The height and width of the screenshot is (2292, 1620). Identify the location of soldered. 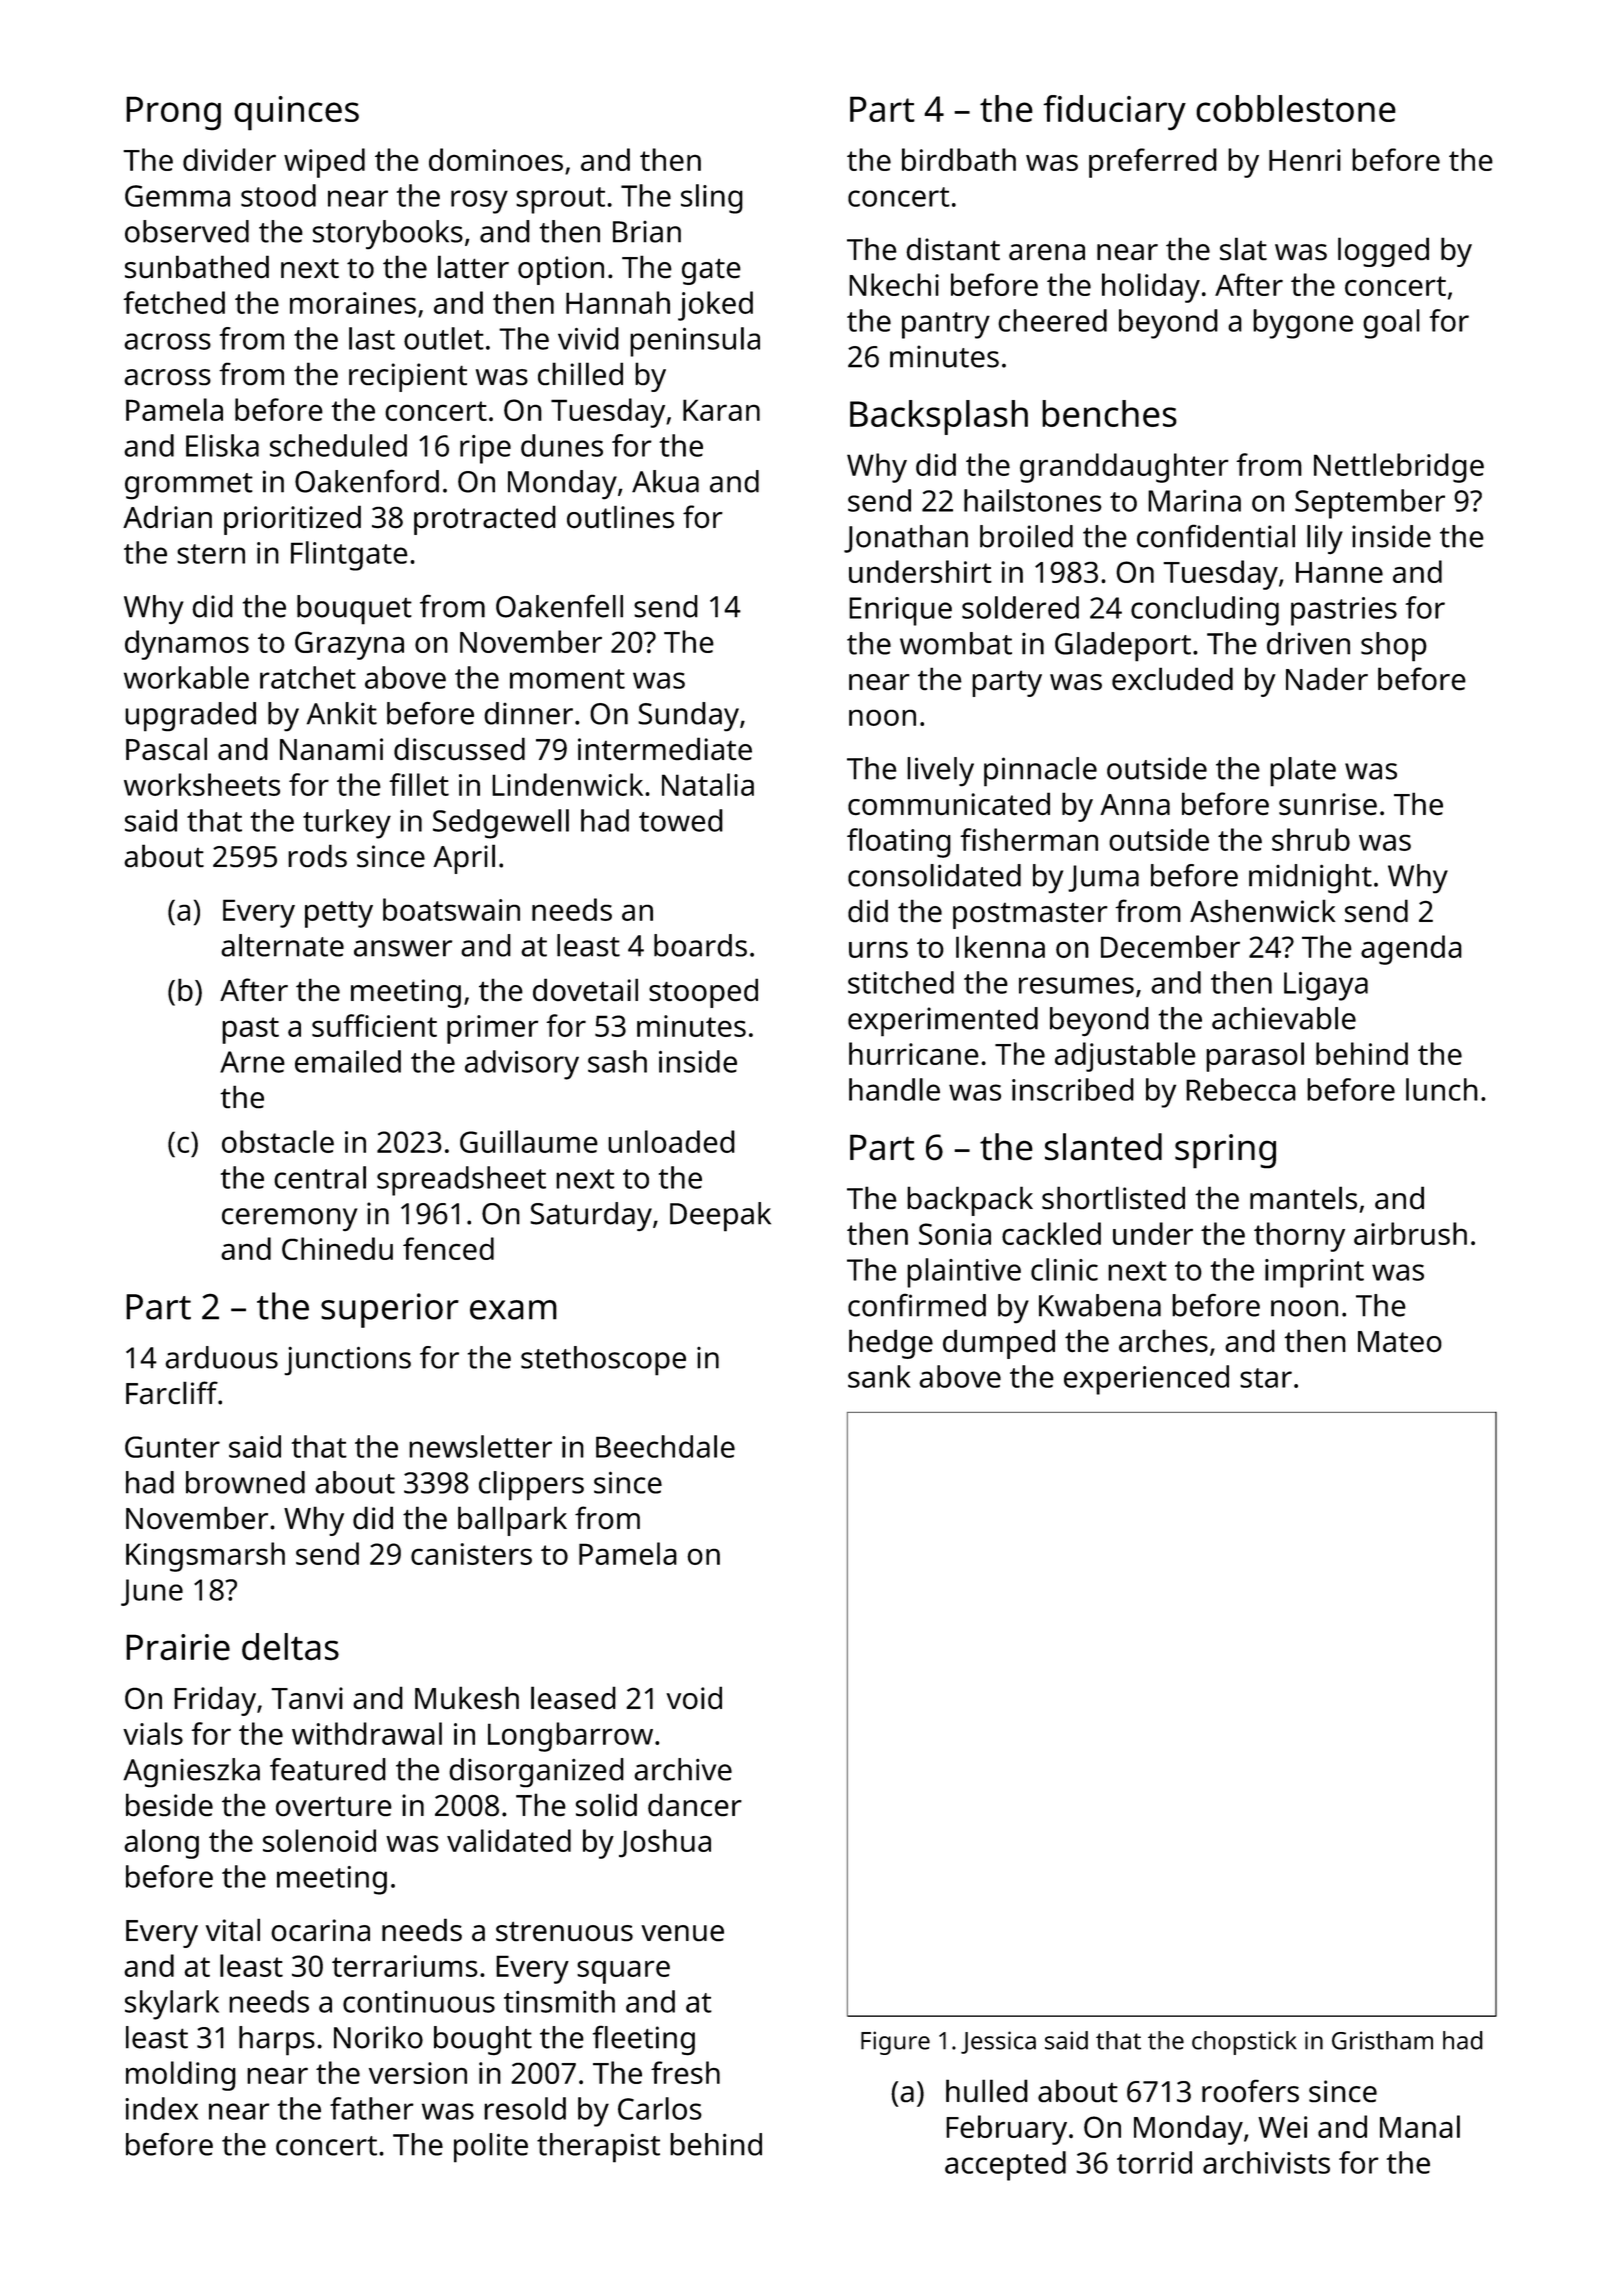
(1020, 607).
